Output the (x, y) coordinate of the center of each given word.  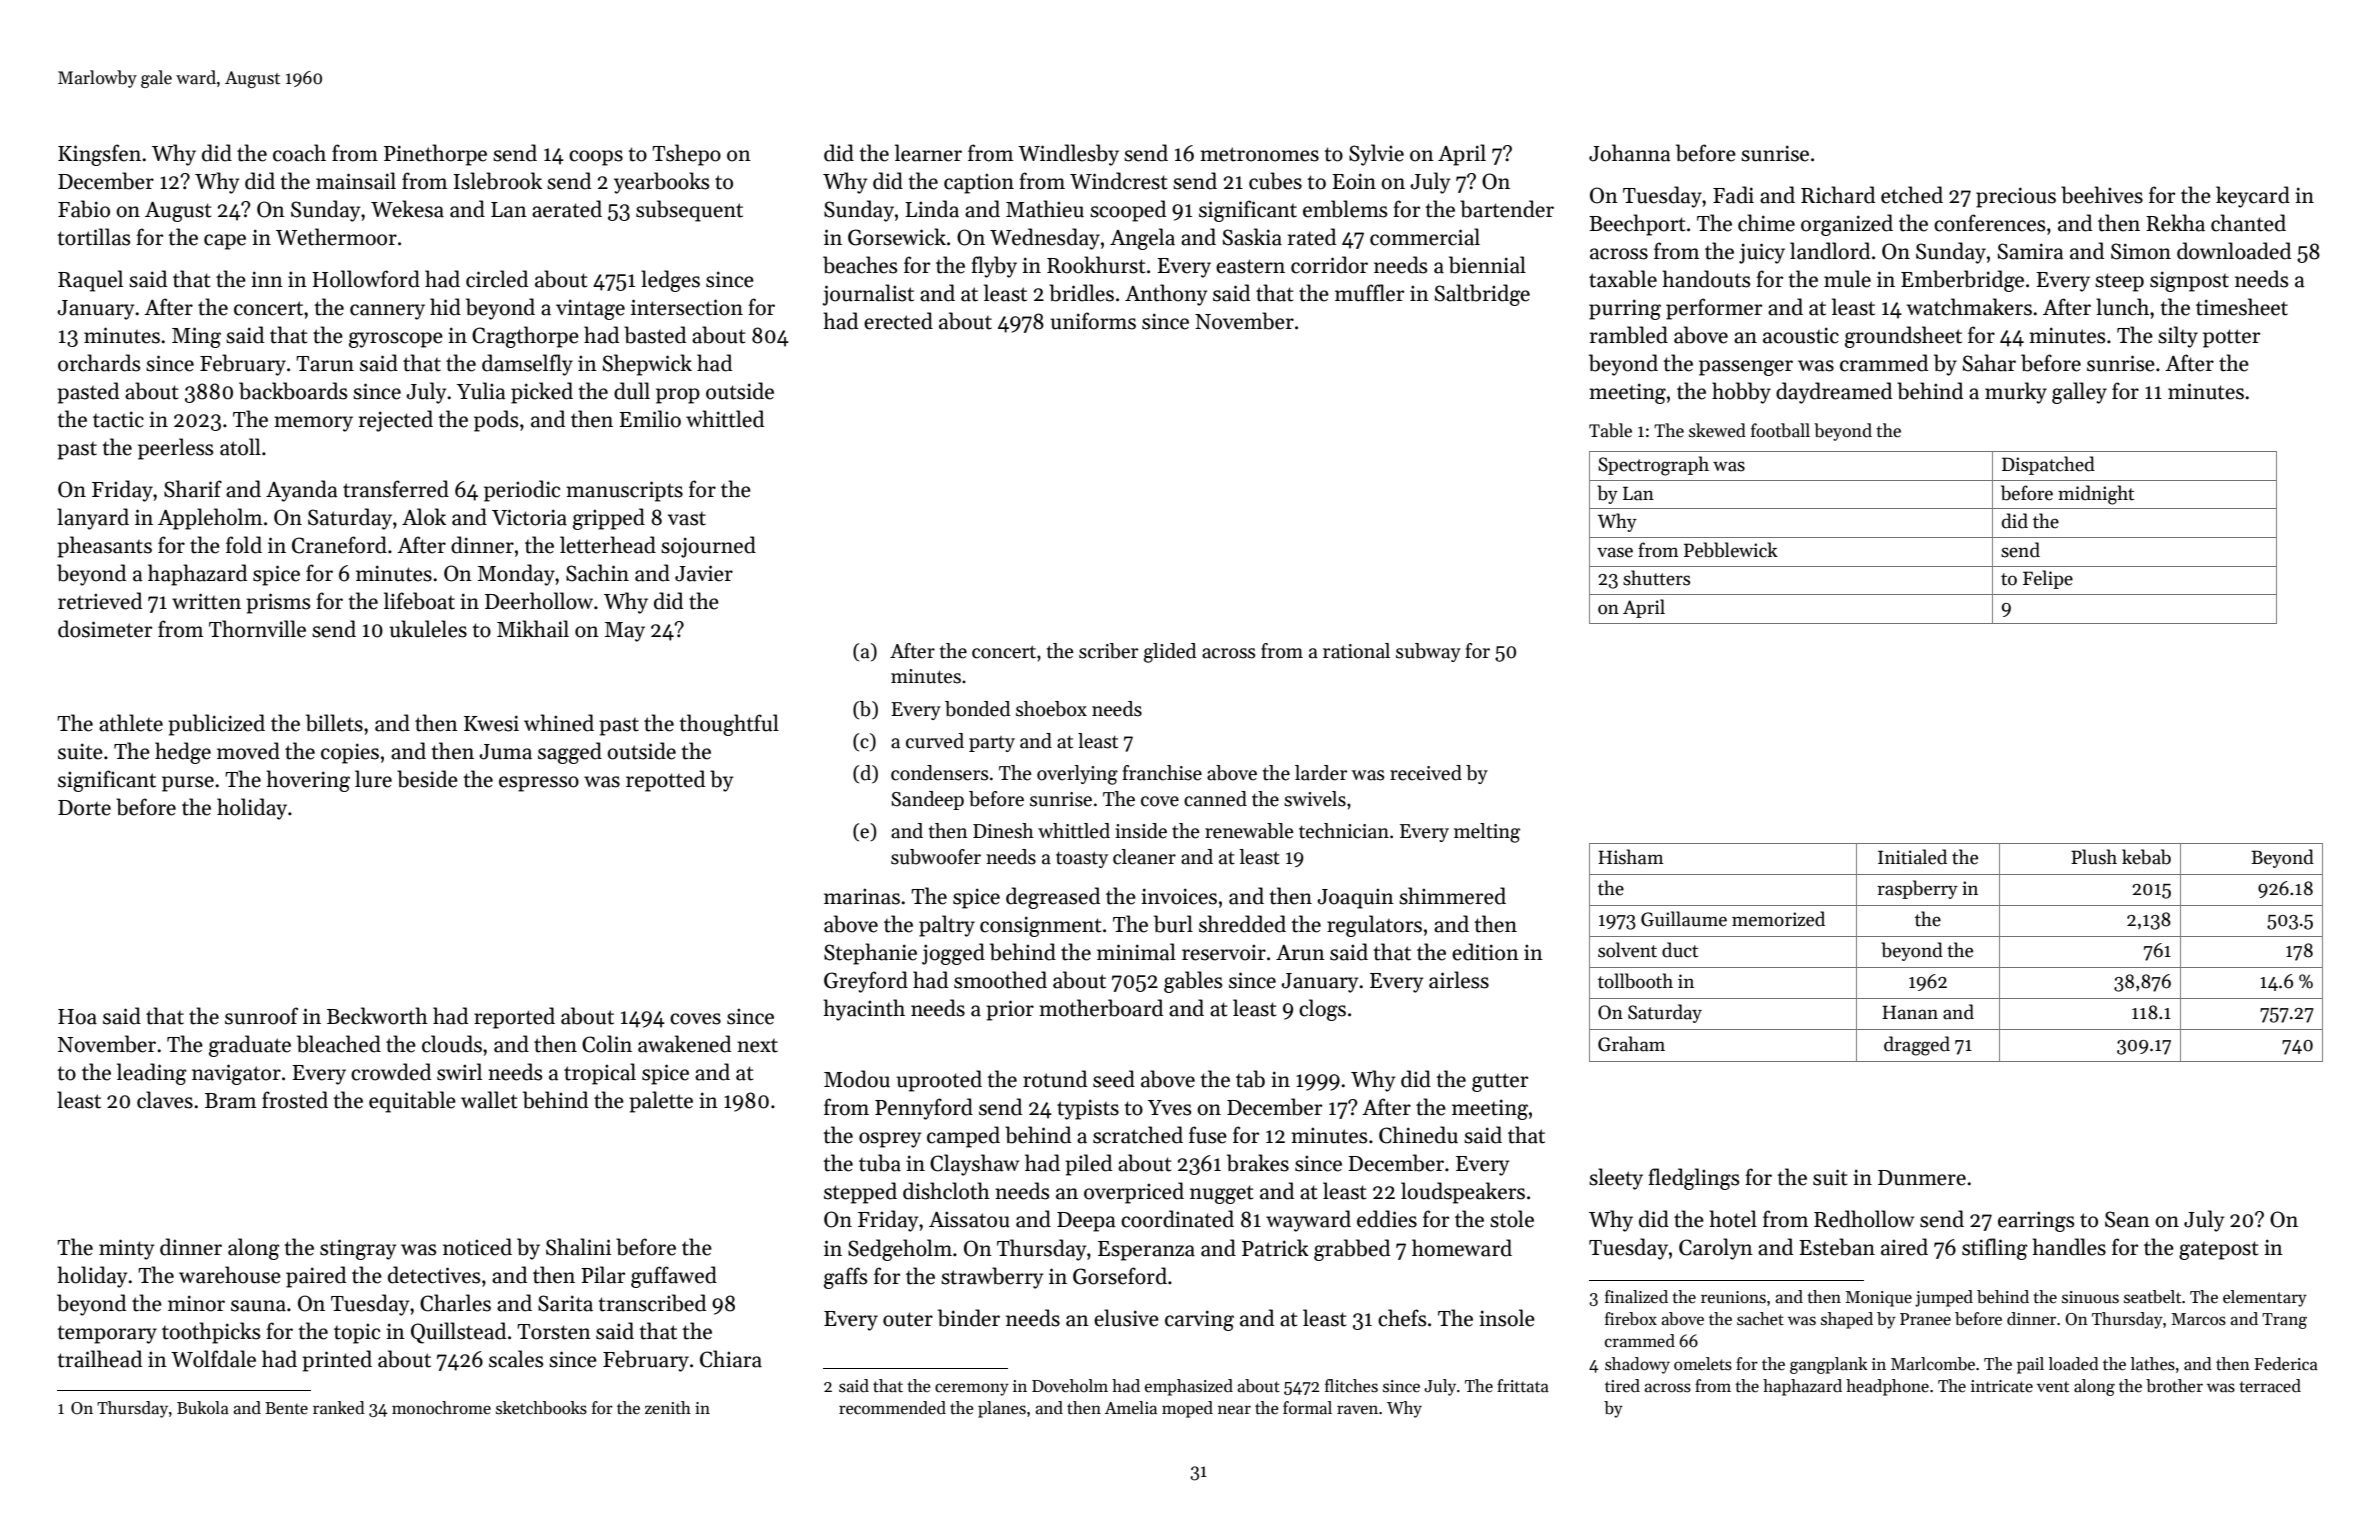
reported (514, 1018)
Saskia (1252, 237)
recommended (892, 1408)
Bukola (203, 1408)
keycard (2253, 197)
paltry (947, 926)
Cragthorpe (525, 337)
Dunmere (1922, 1178)
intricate (2002, 1386)
